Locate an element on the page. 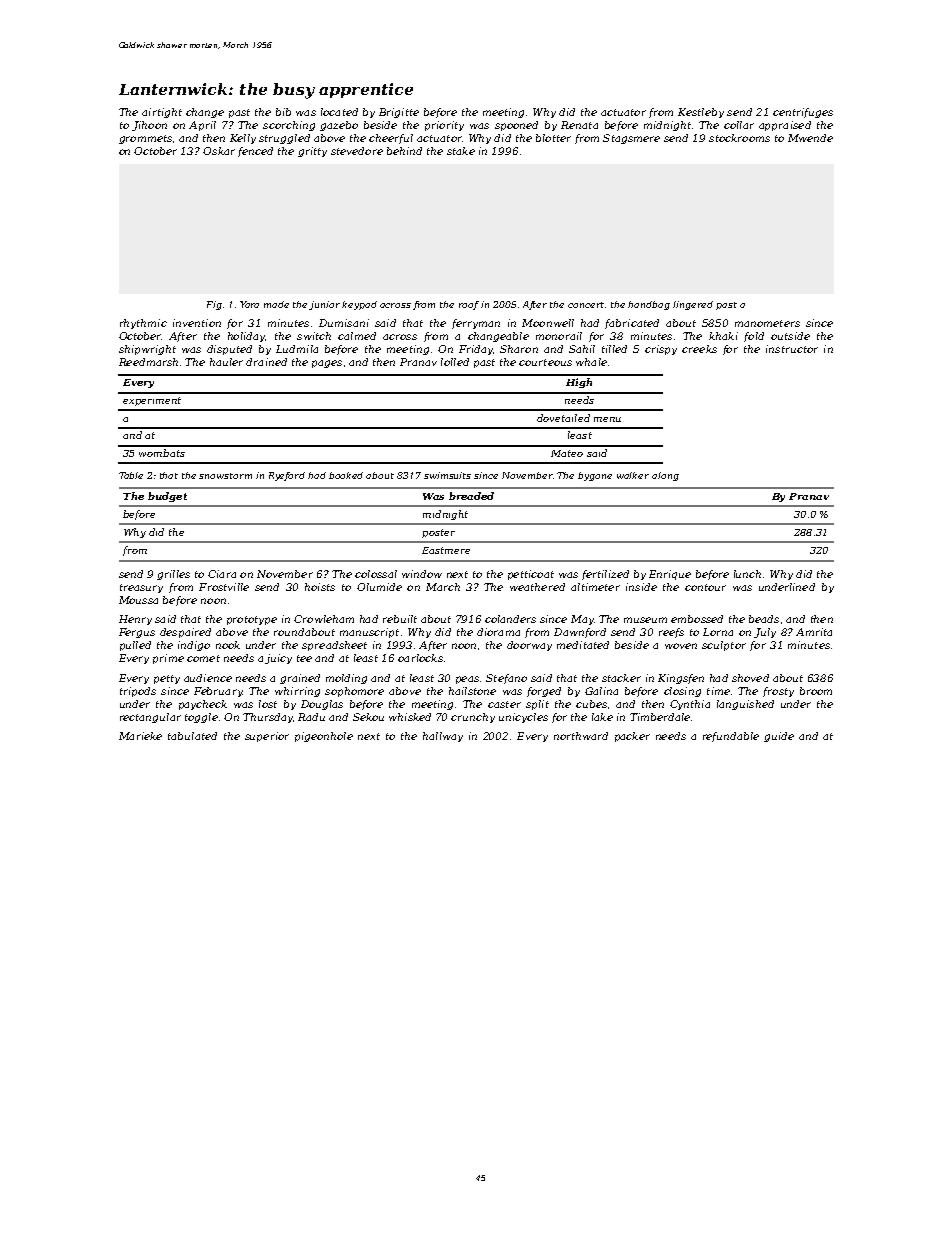 The width and height of the image is (952, 1233). along is located at coordinates (665, 476).
